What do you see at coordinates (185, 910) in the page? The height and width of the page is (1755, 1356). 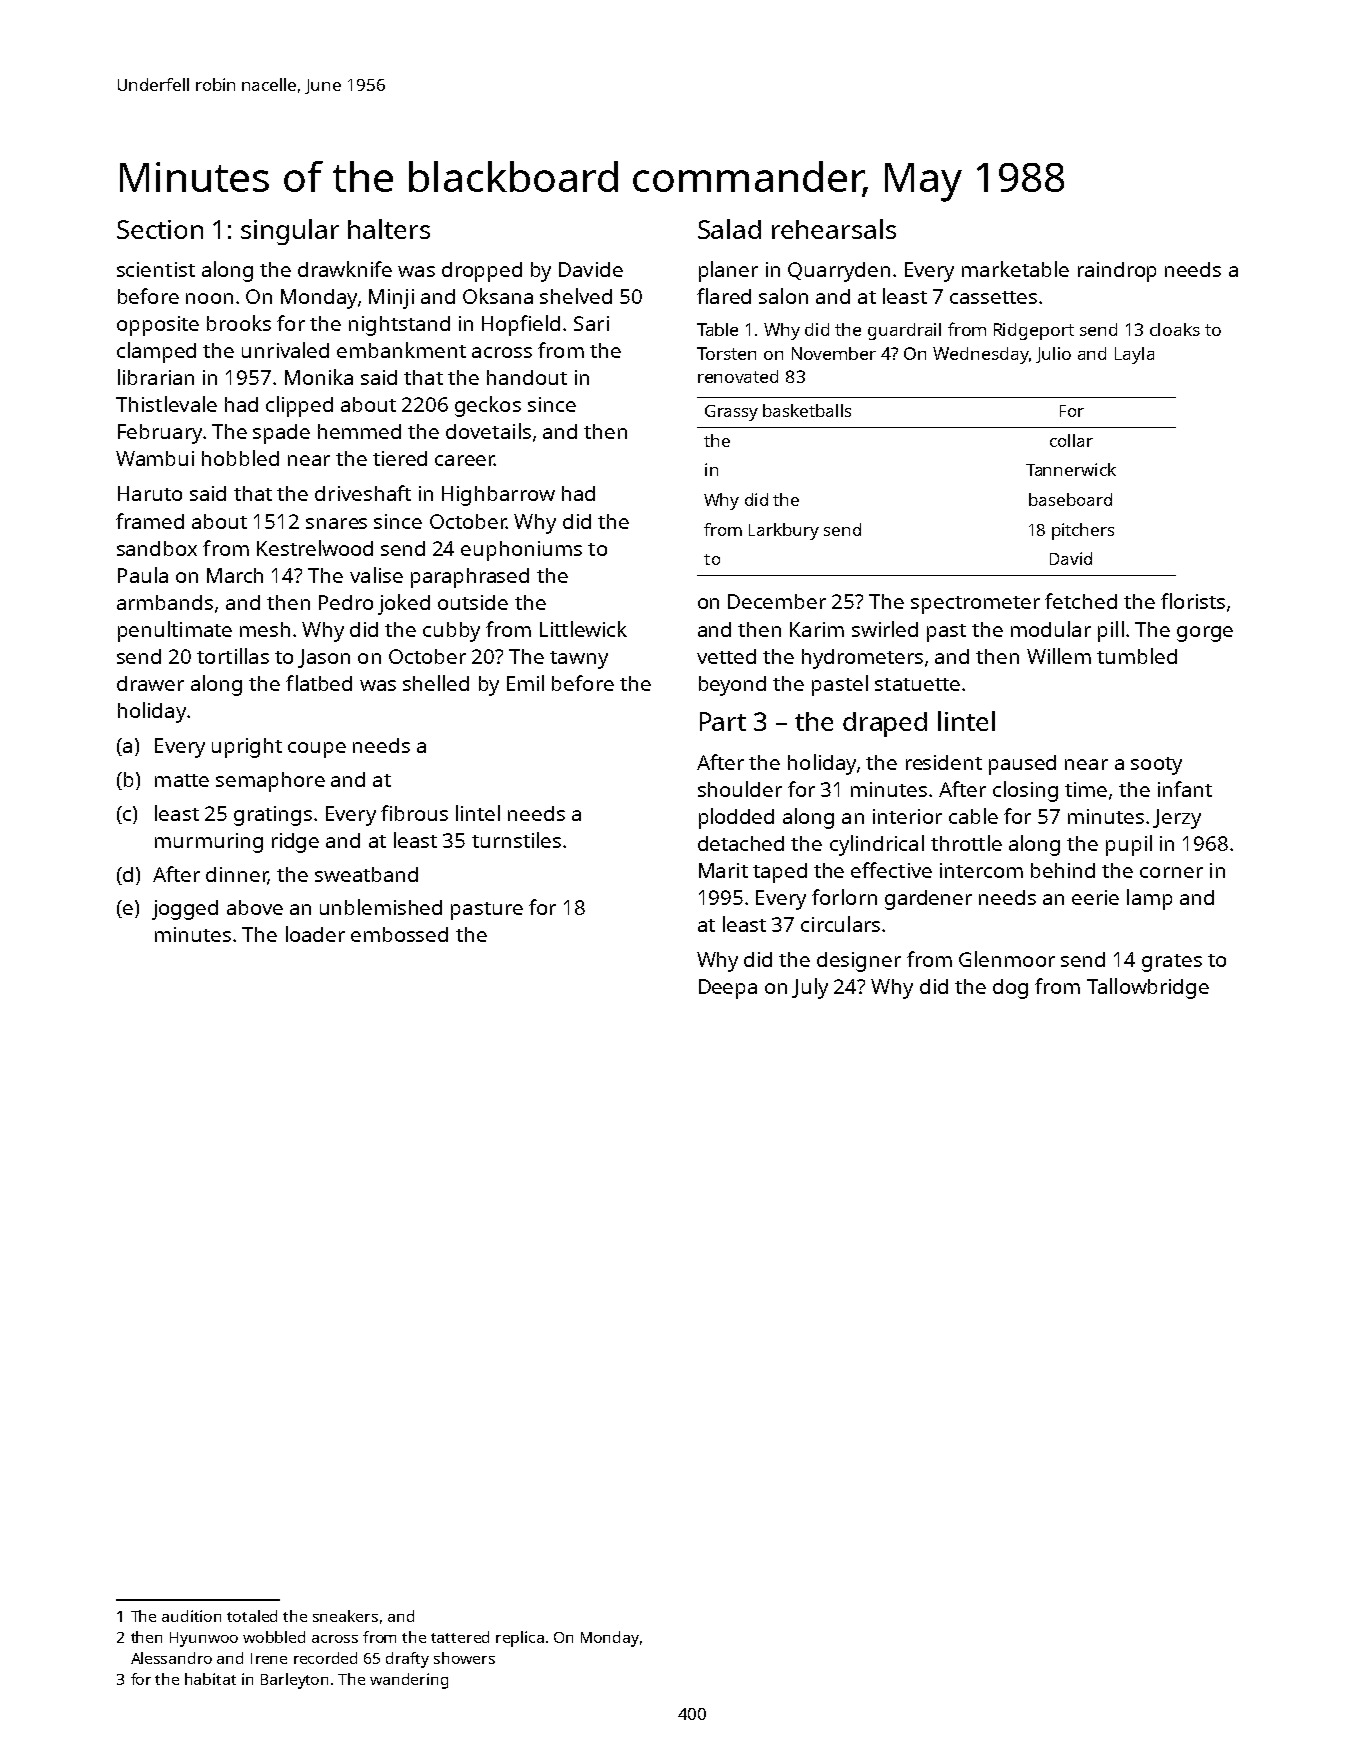 I see `jogged` at bounding box center [185, 910].
